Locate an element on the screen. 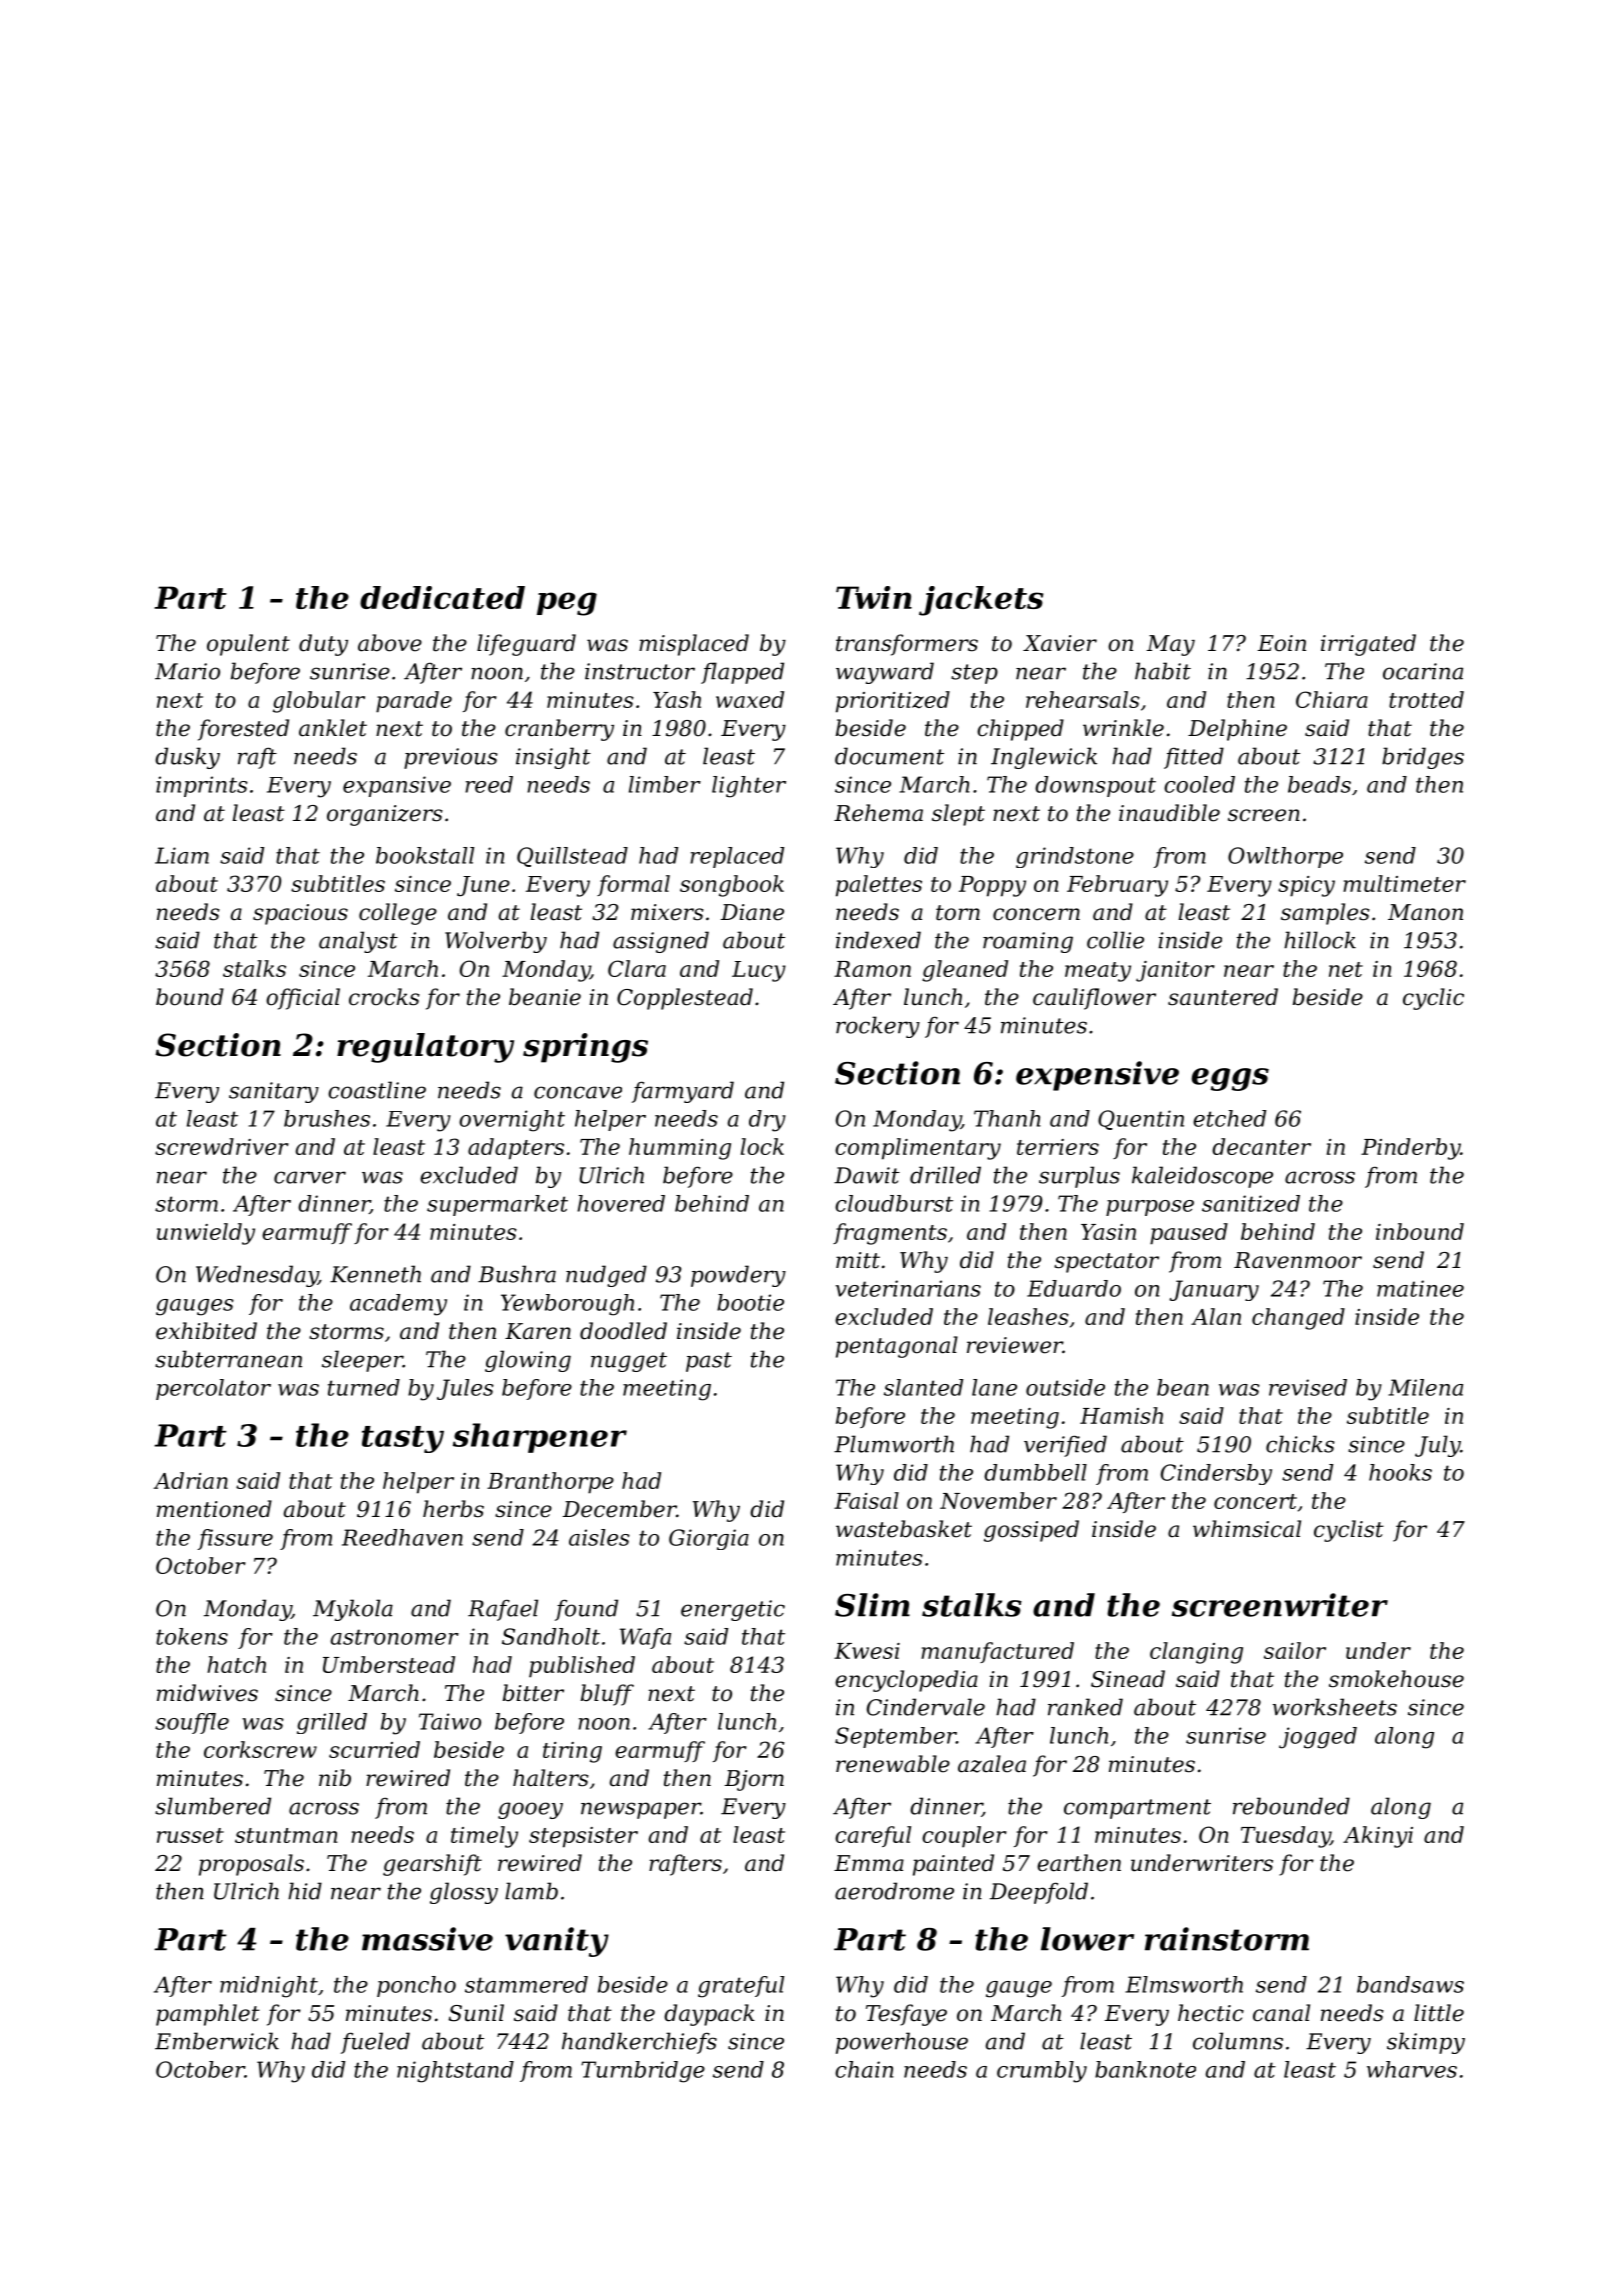 Image resolution: width=1620 pixels, height=2292 pixels. dedicated is located at coordinates (442, 597).
